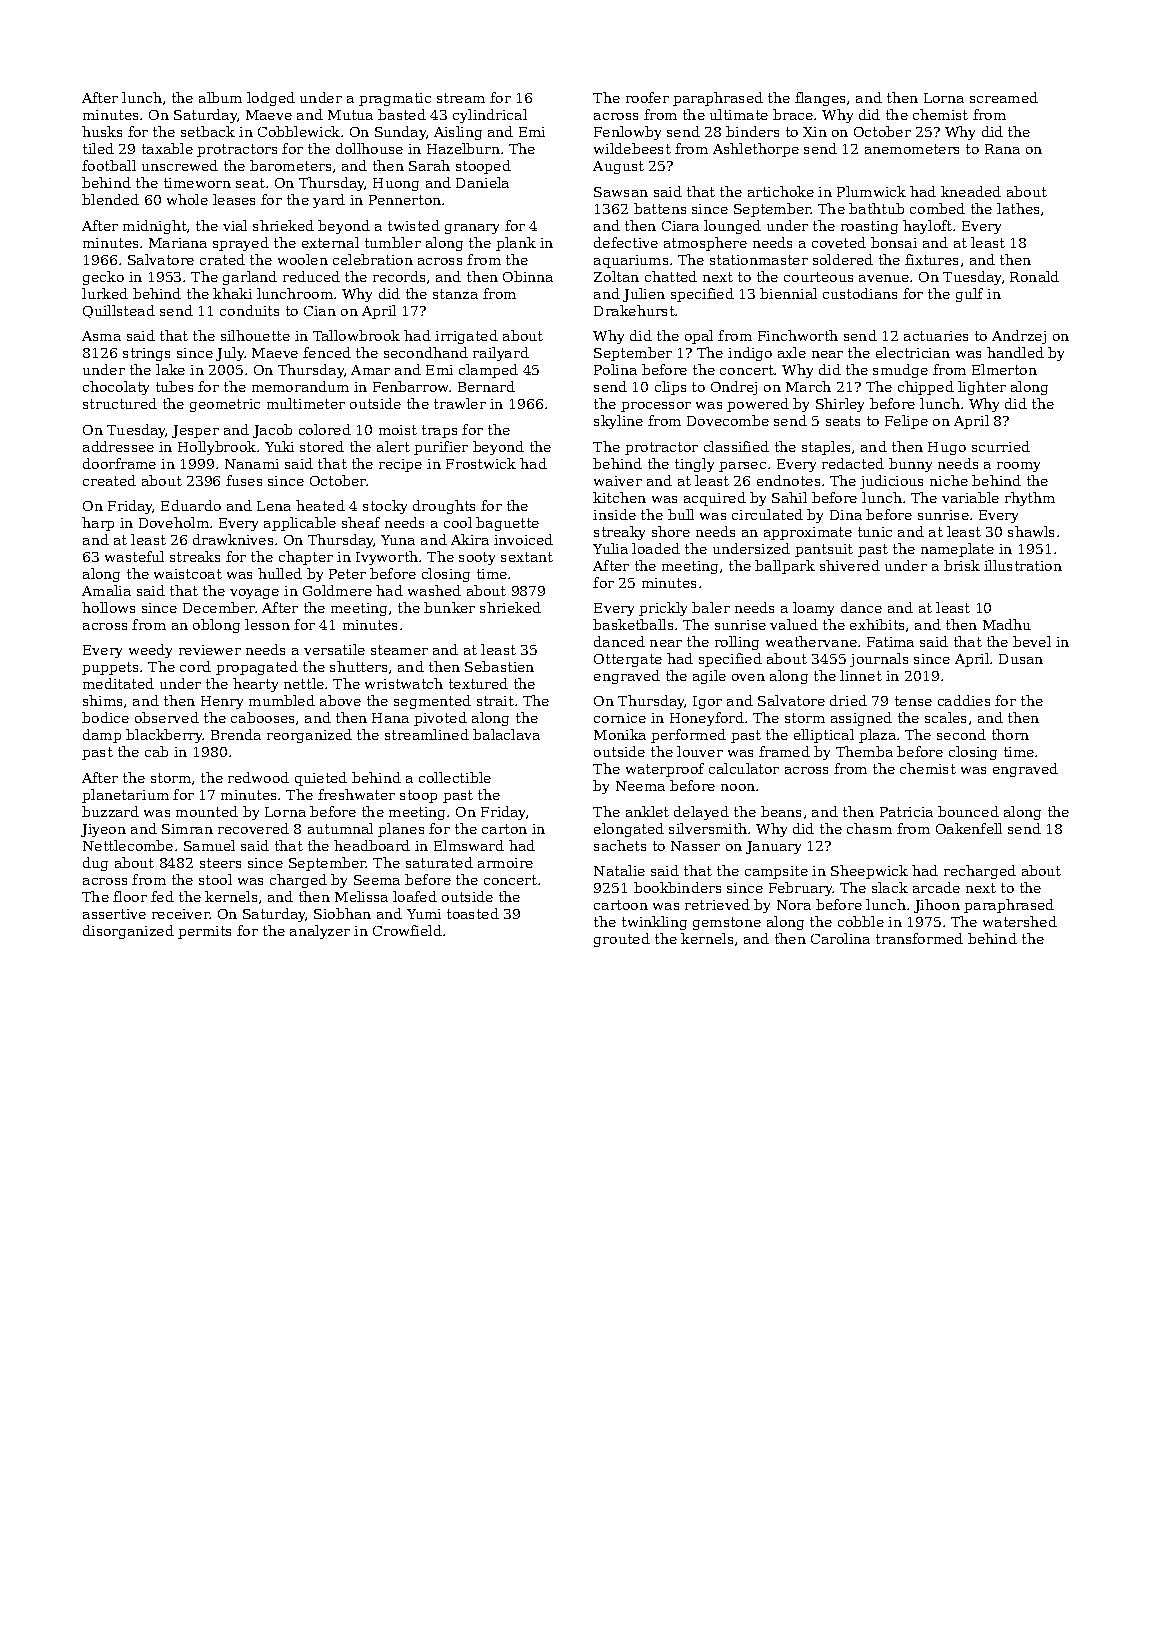  What do you see at coordinates (647, 97) in the screenshot?
I see `roofer` at bounding box center [647, 97].
